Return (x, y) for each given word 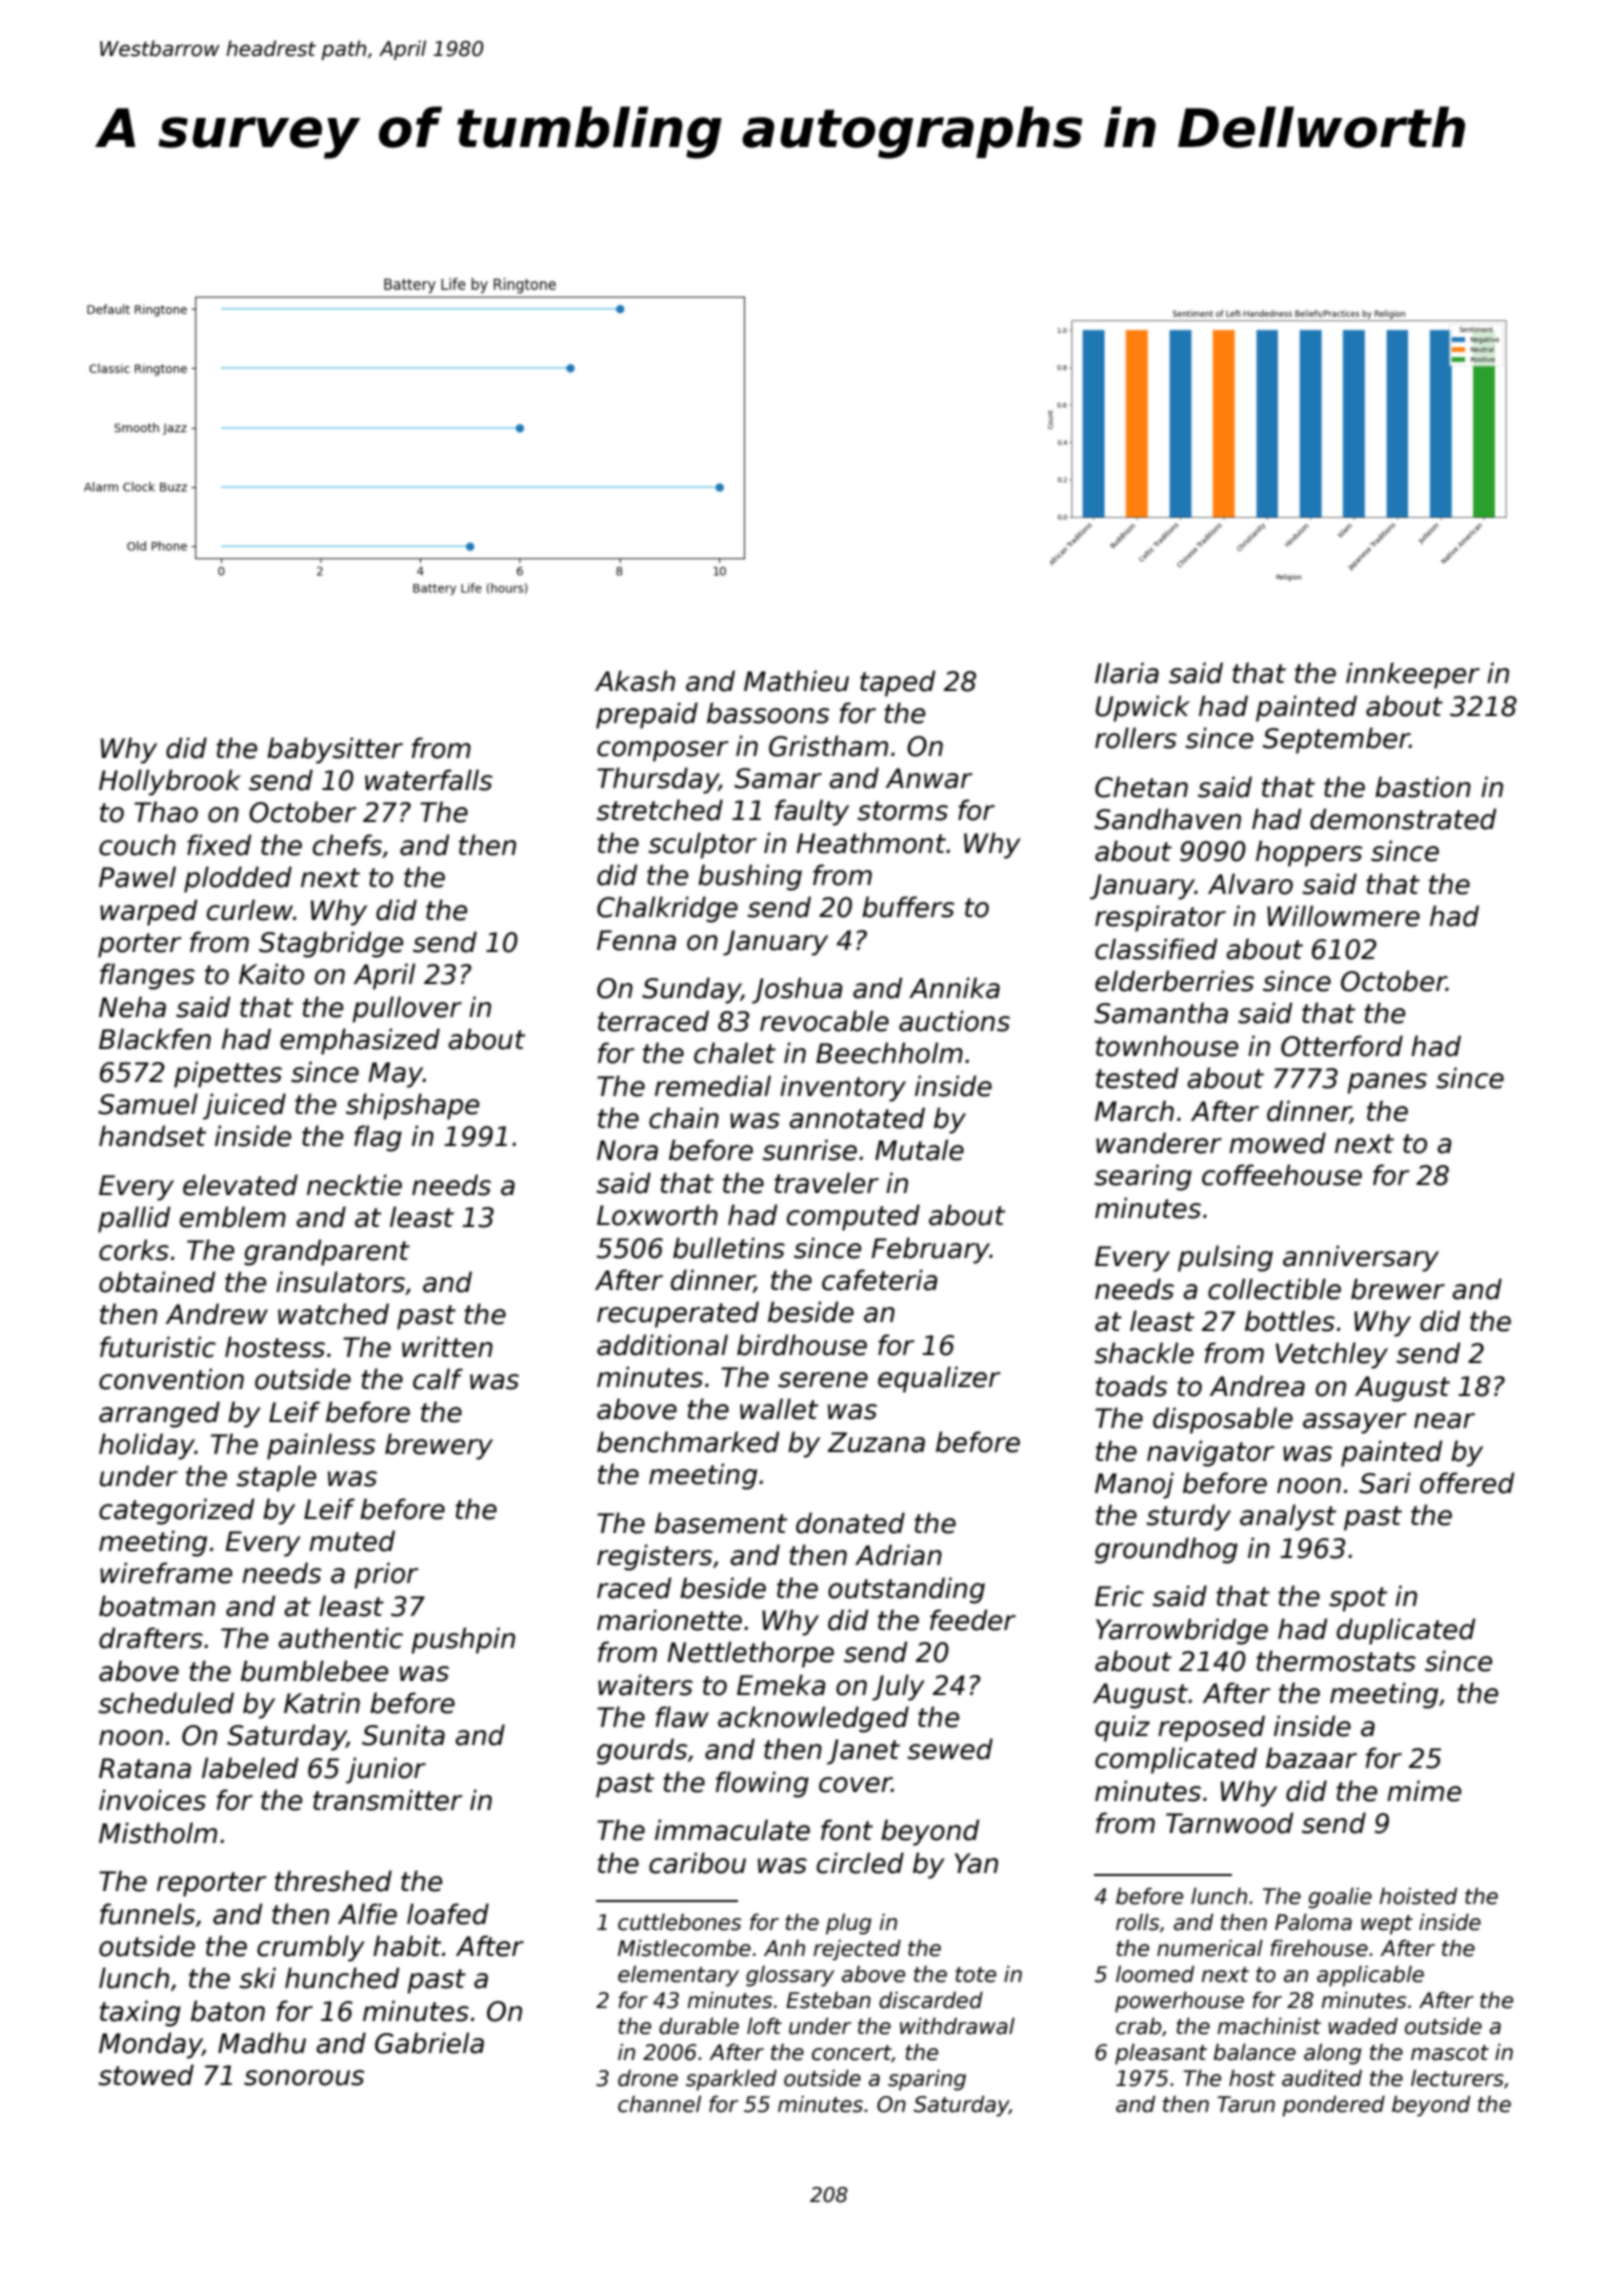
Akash (635, 681)
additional (662, 1345)
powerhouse (1179, 2002)
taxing (140, 2013)
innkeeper (1413, 675)
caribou (697, 1863)
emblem (233, 1217)
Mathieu (796, 681)
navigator (1211, 1453)
